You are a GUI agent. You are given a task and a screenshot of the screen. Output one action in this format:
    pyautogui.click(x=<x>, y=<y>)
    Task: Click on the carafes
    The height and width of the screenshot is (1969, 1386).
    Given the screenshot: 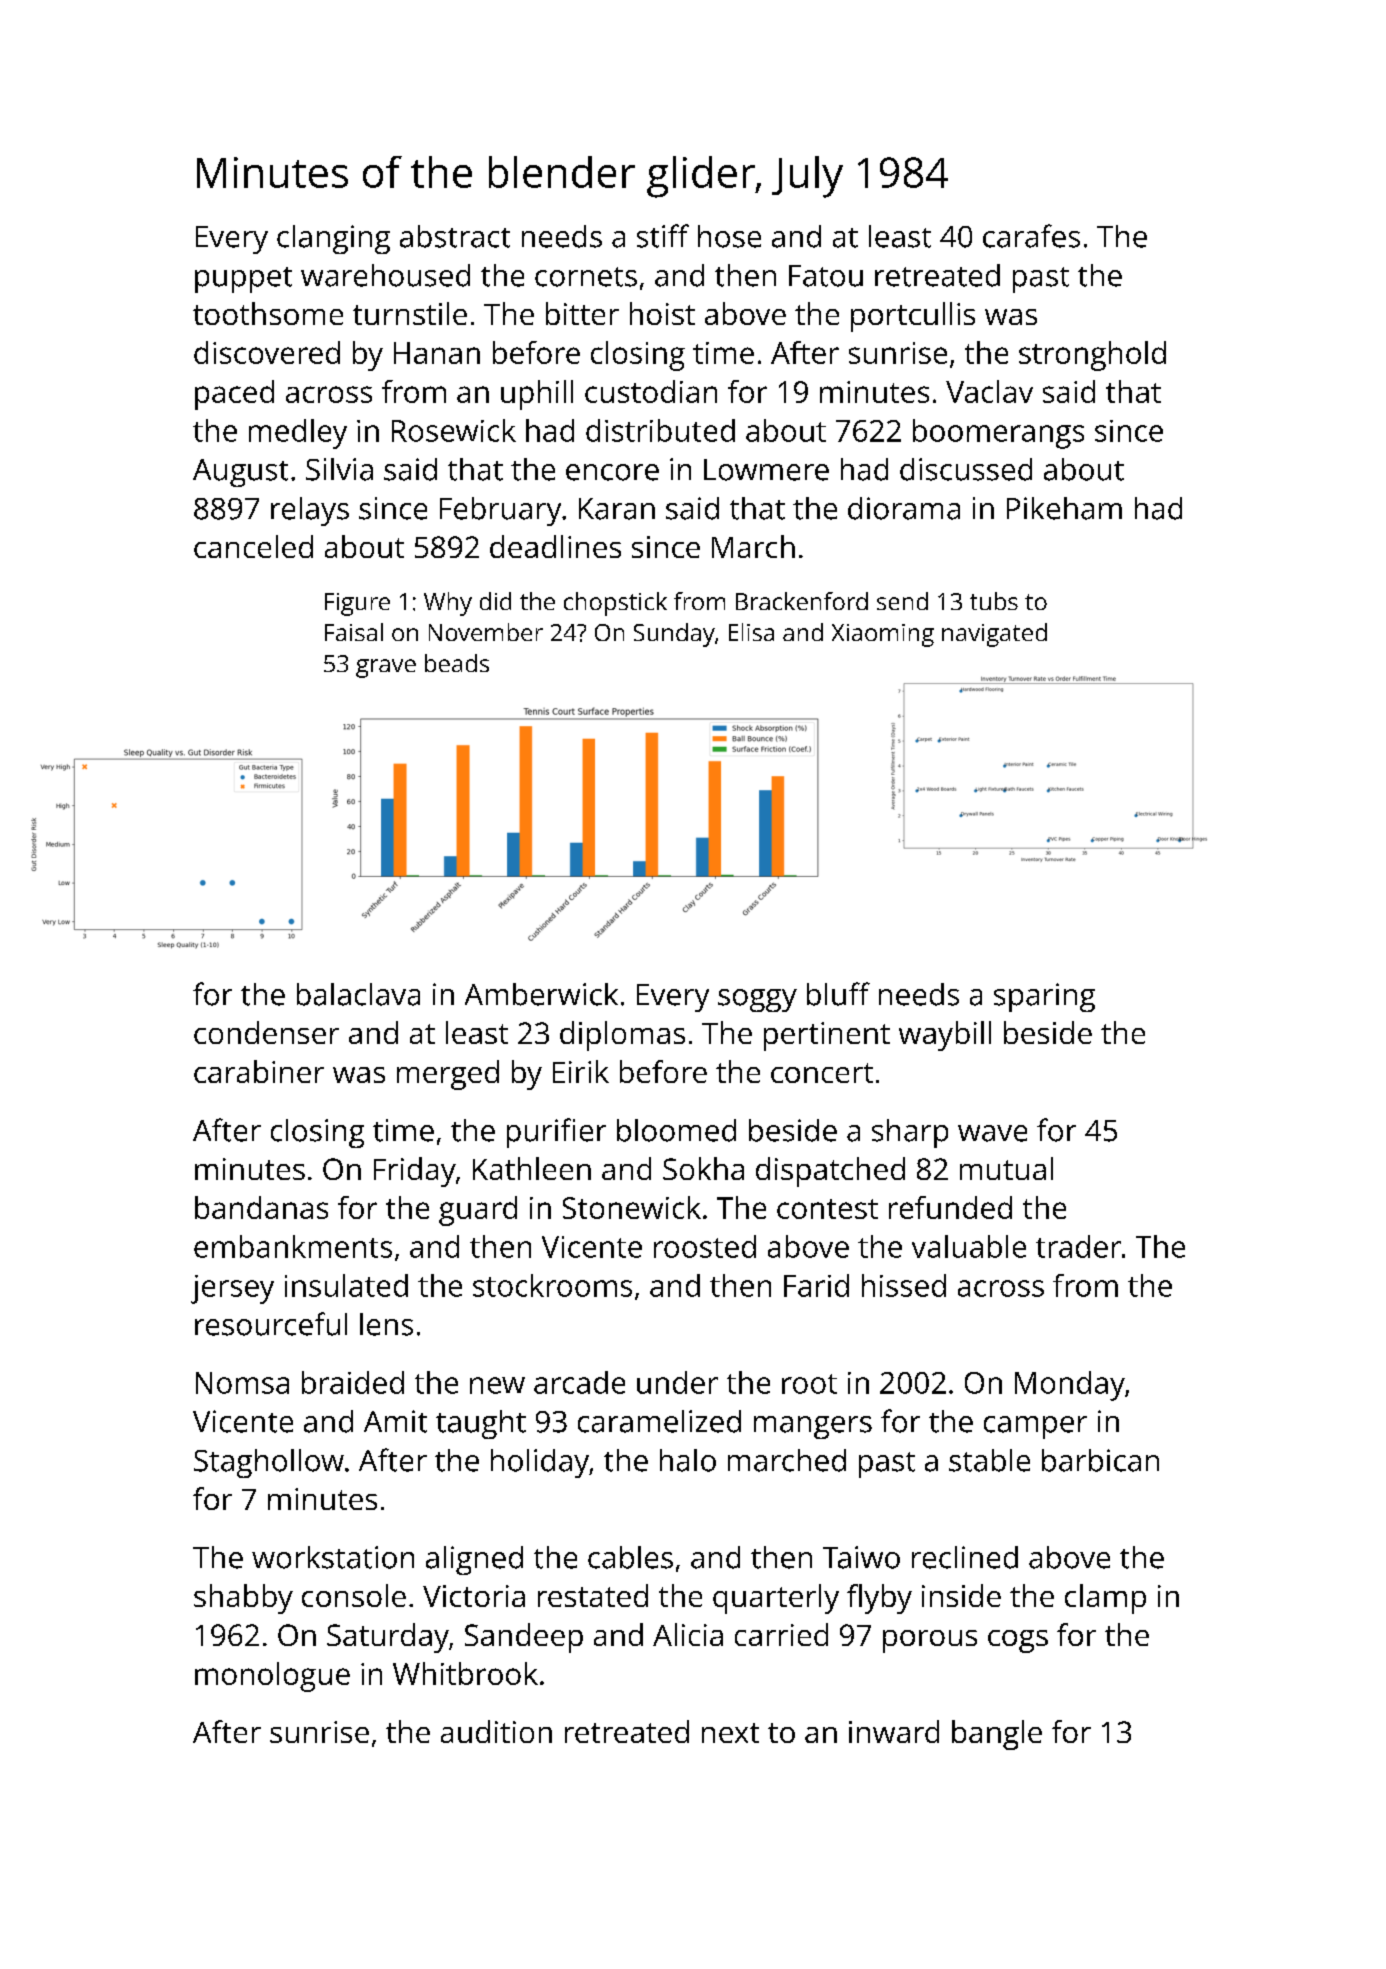 What is the action you would take?
    pyautogui.click(x=1031, y=236)
